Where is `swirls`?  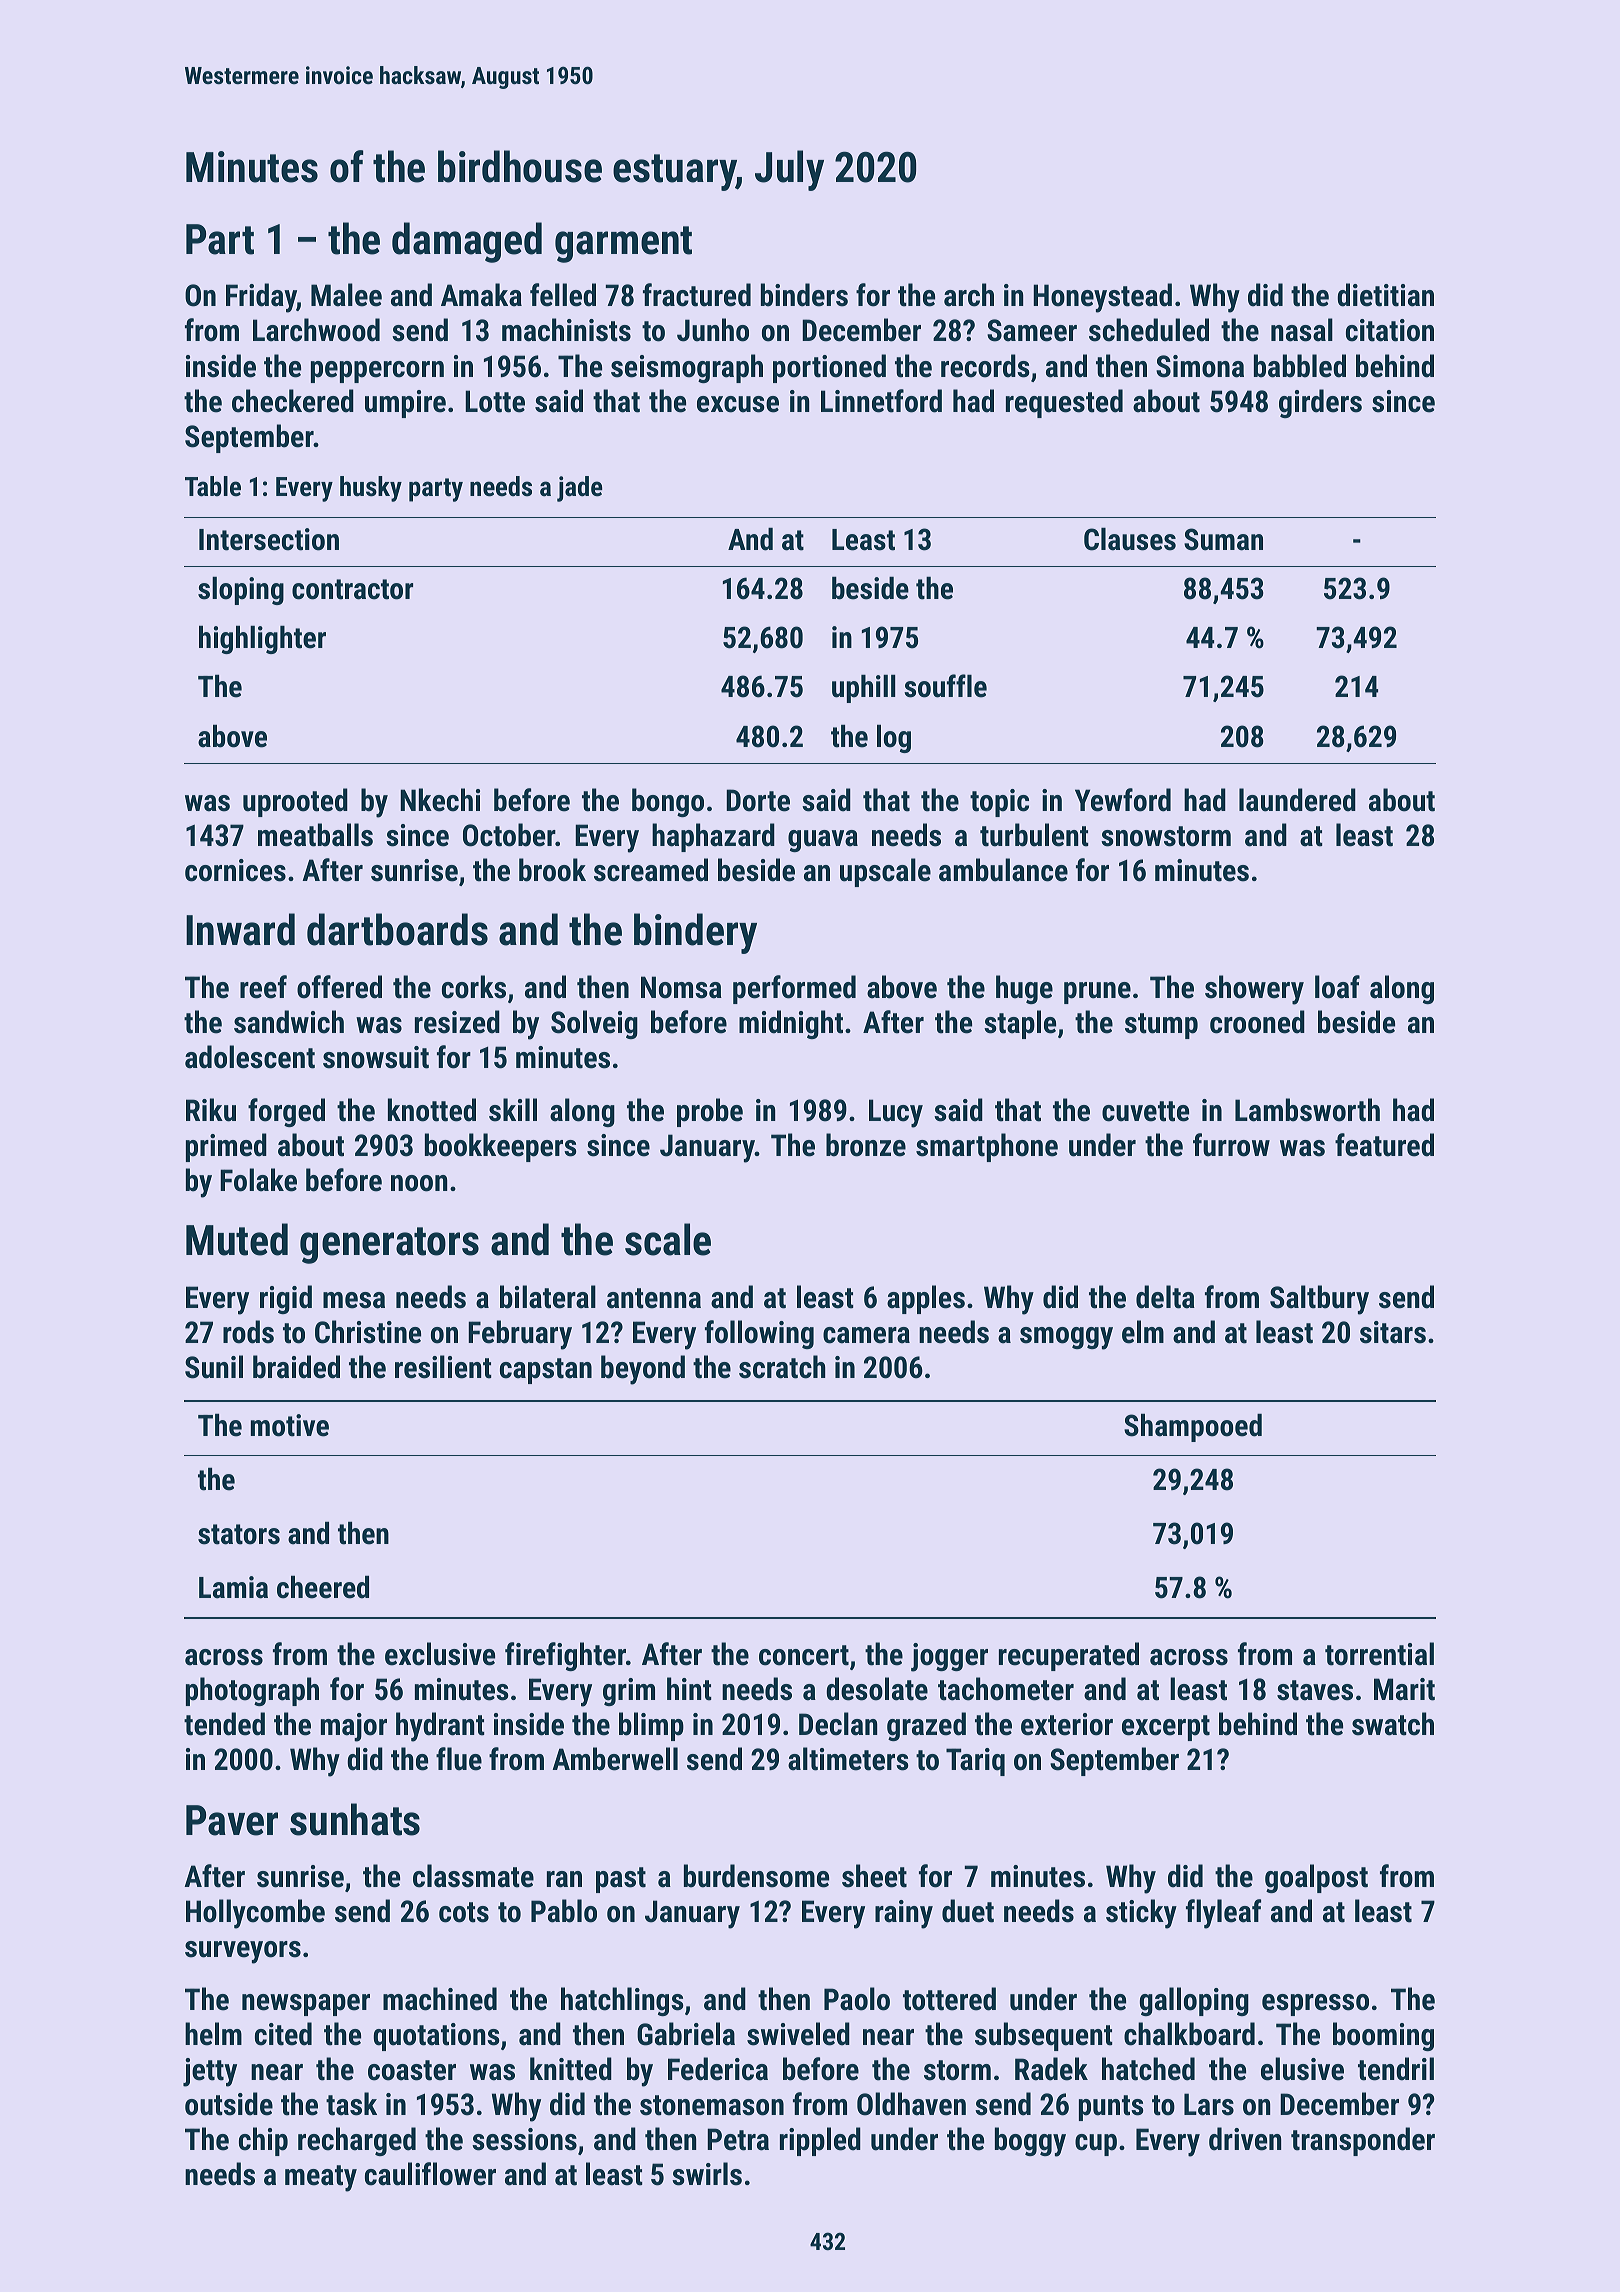
swirls is located at coordinates (707, 2174).
